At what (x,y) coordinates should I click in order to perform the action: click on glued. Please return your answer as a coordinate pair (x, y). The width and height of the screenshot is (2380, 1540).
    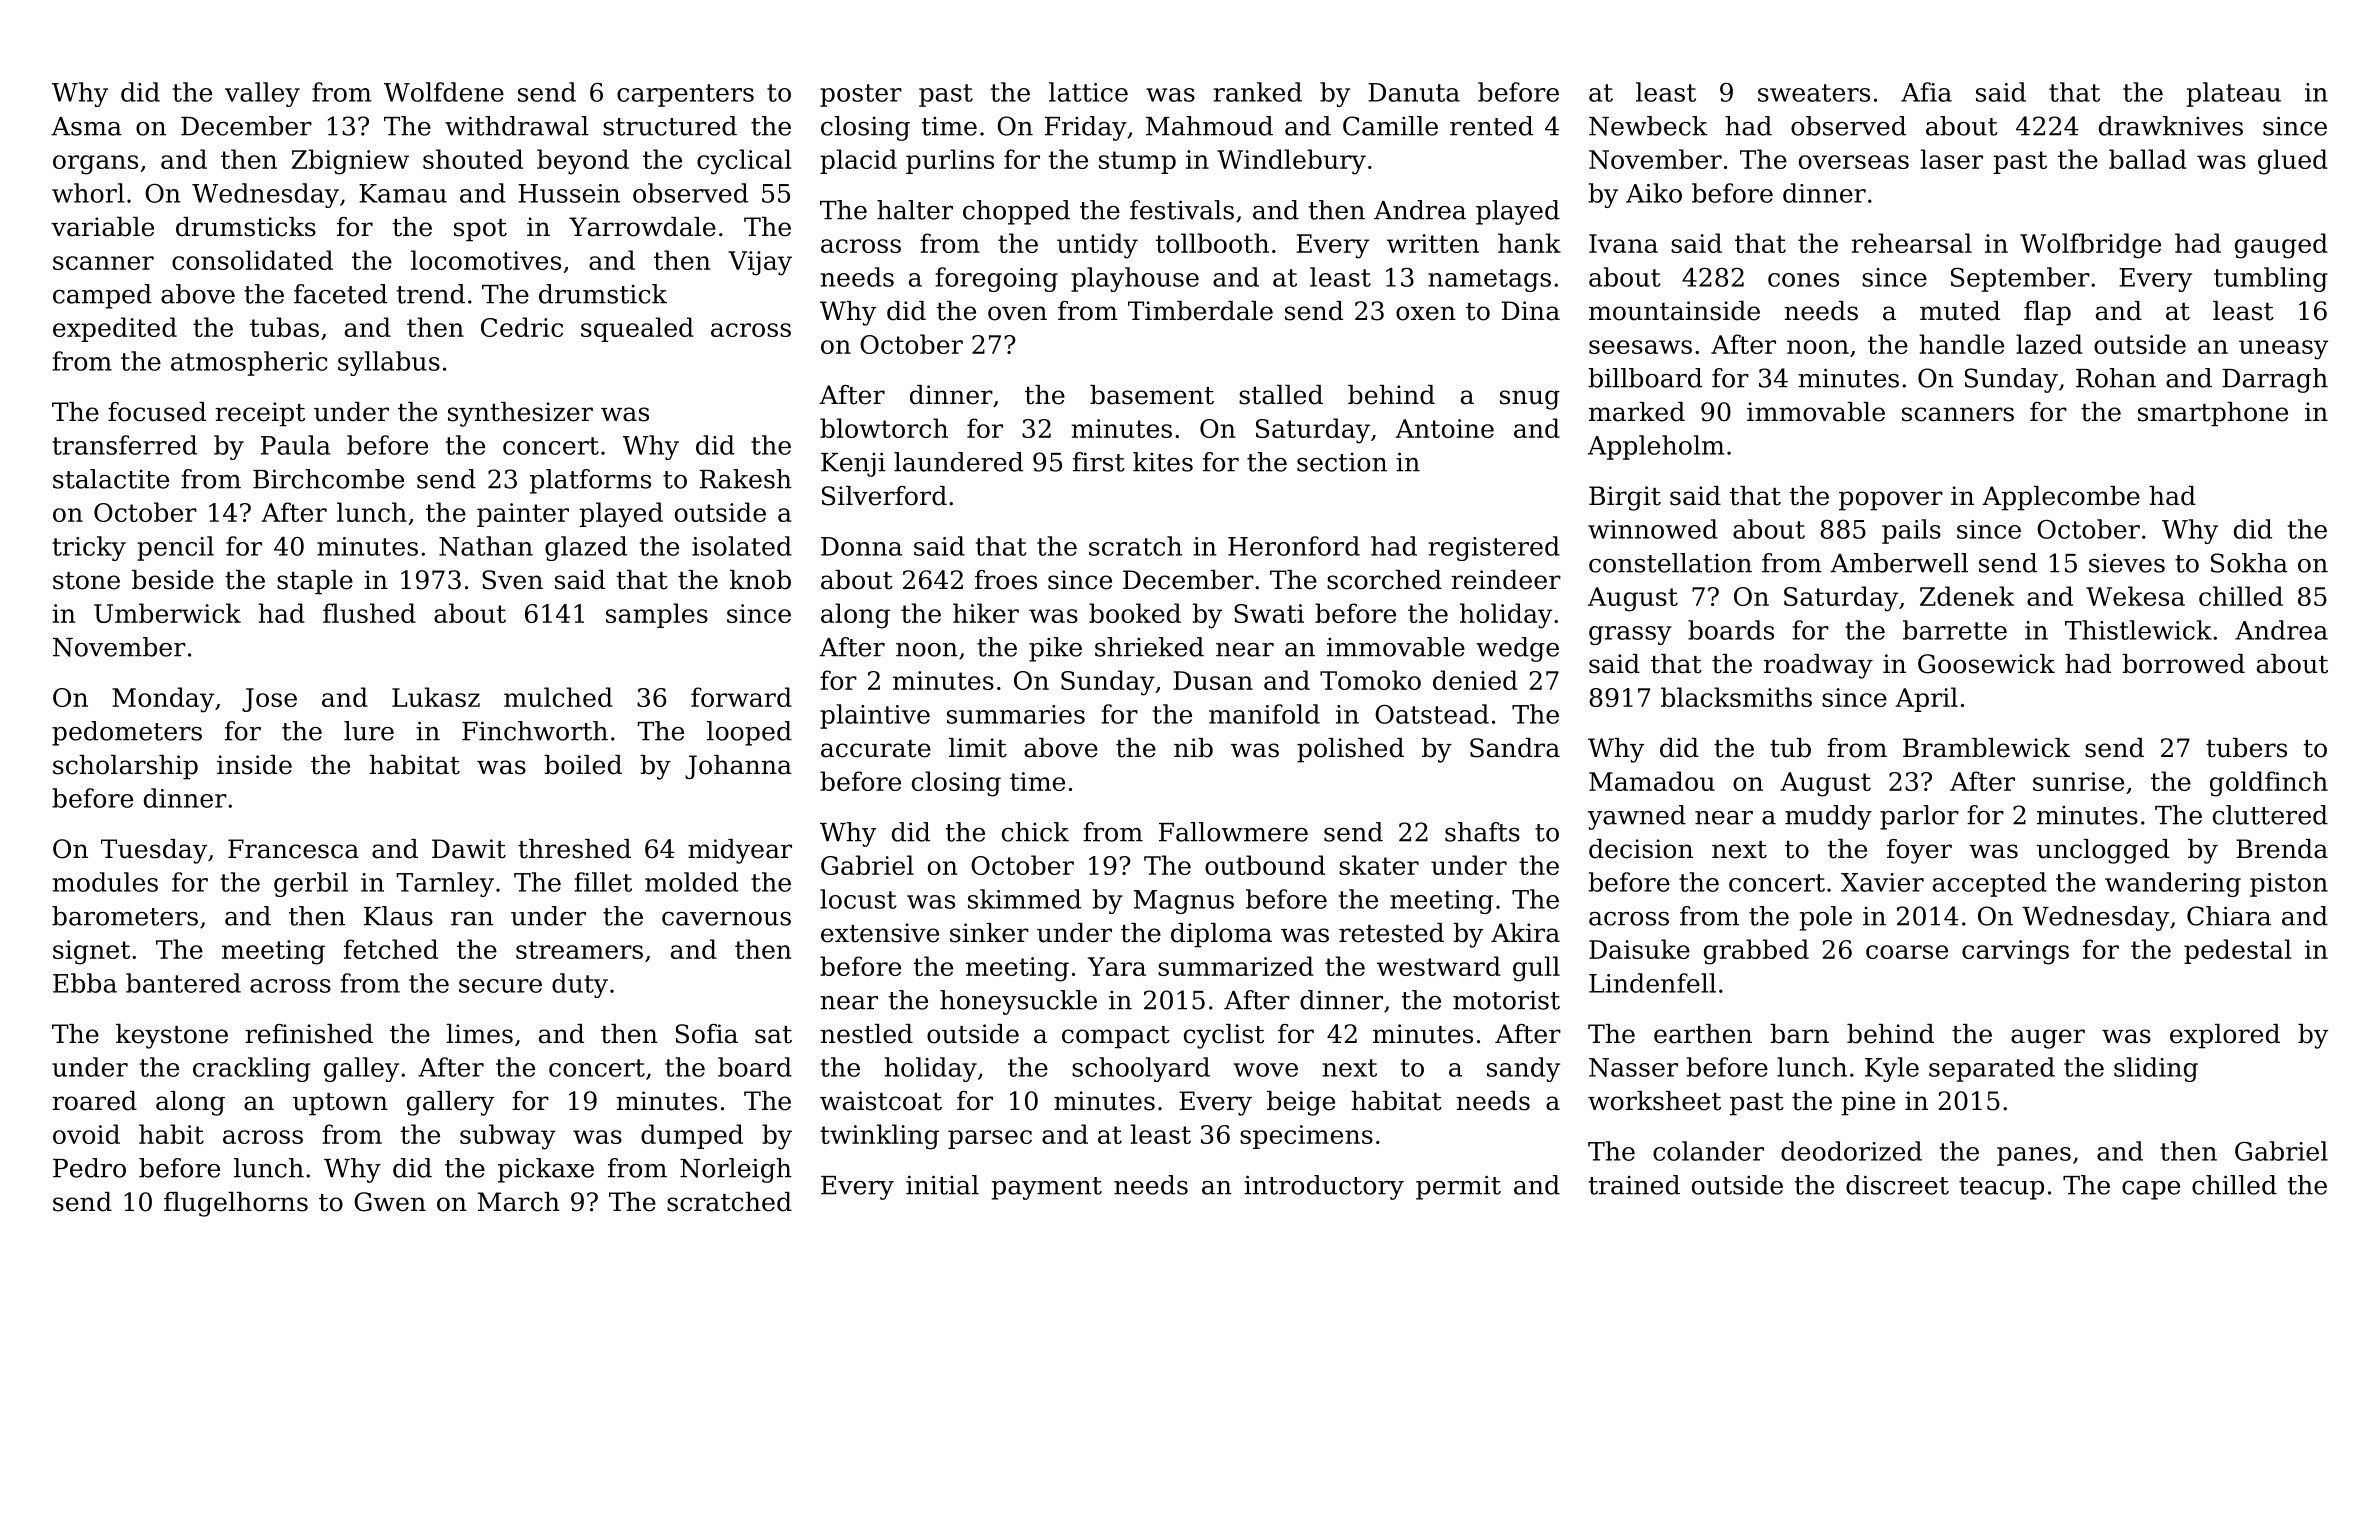
    Looking at the image, I should click on (2293, 162).
